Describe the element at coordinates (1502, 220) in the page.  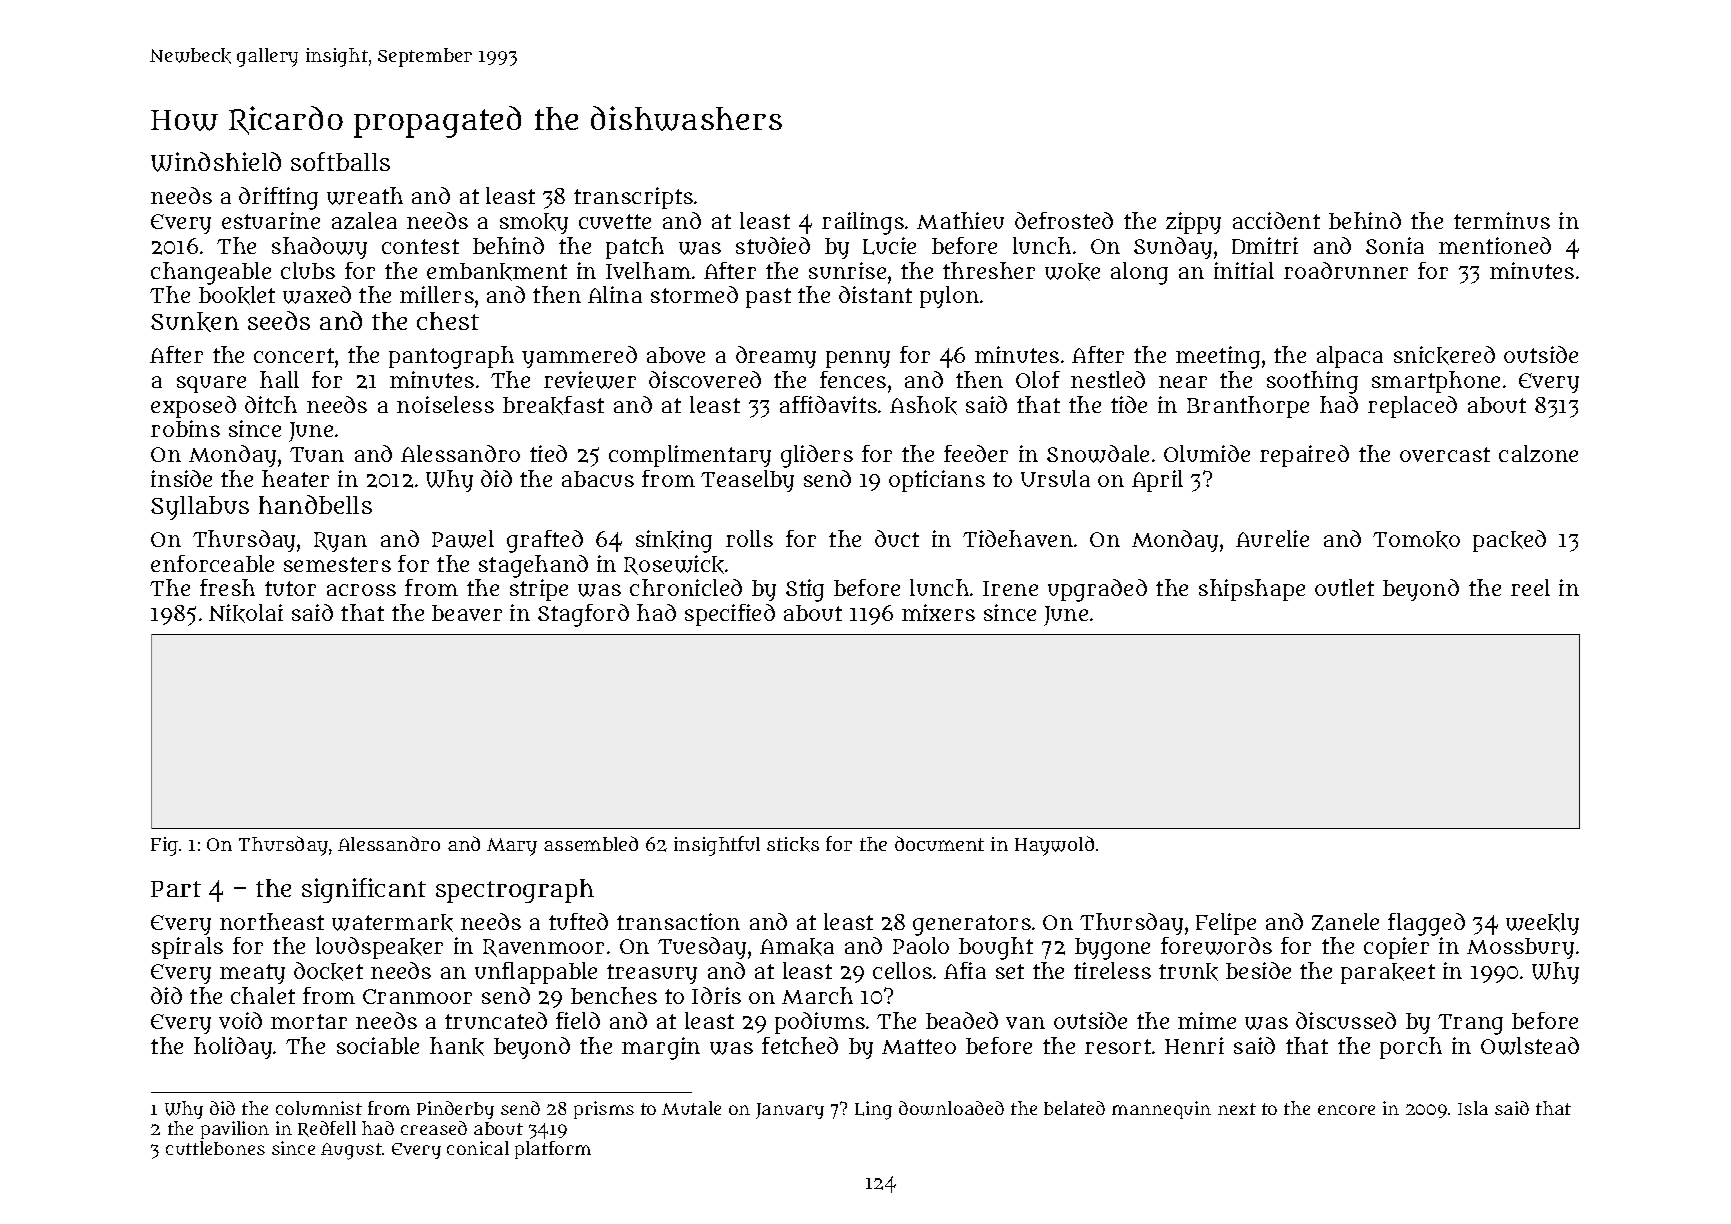
I see `terminus` at that location.
